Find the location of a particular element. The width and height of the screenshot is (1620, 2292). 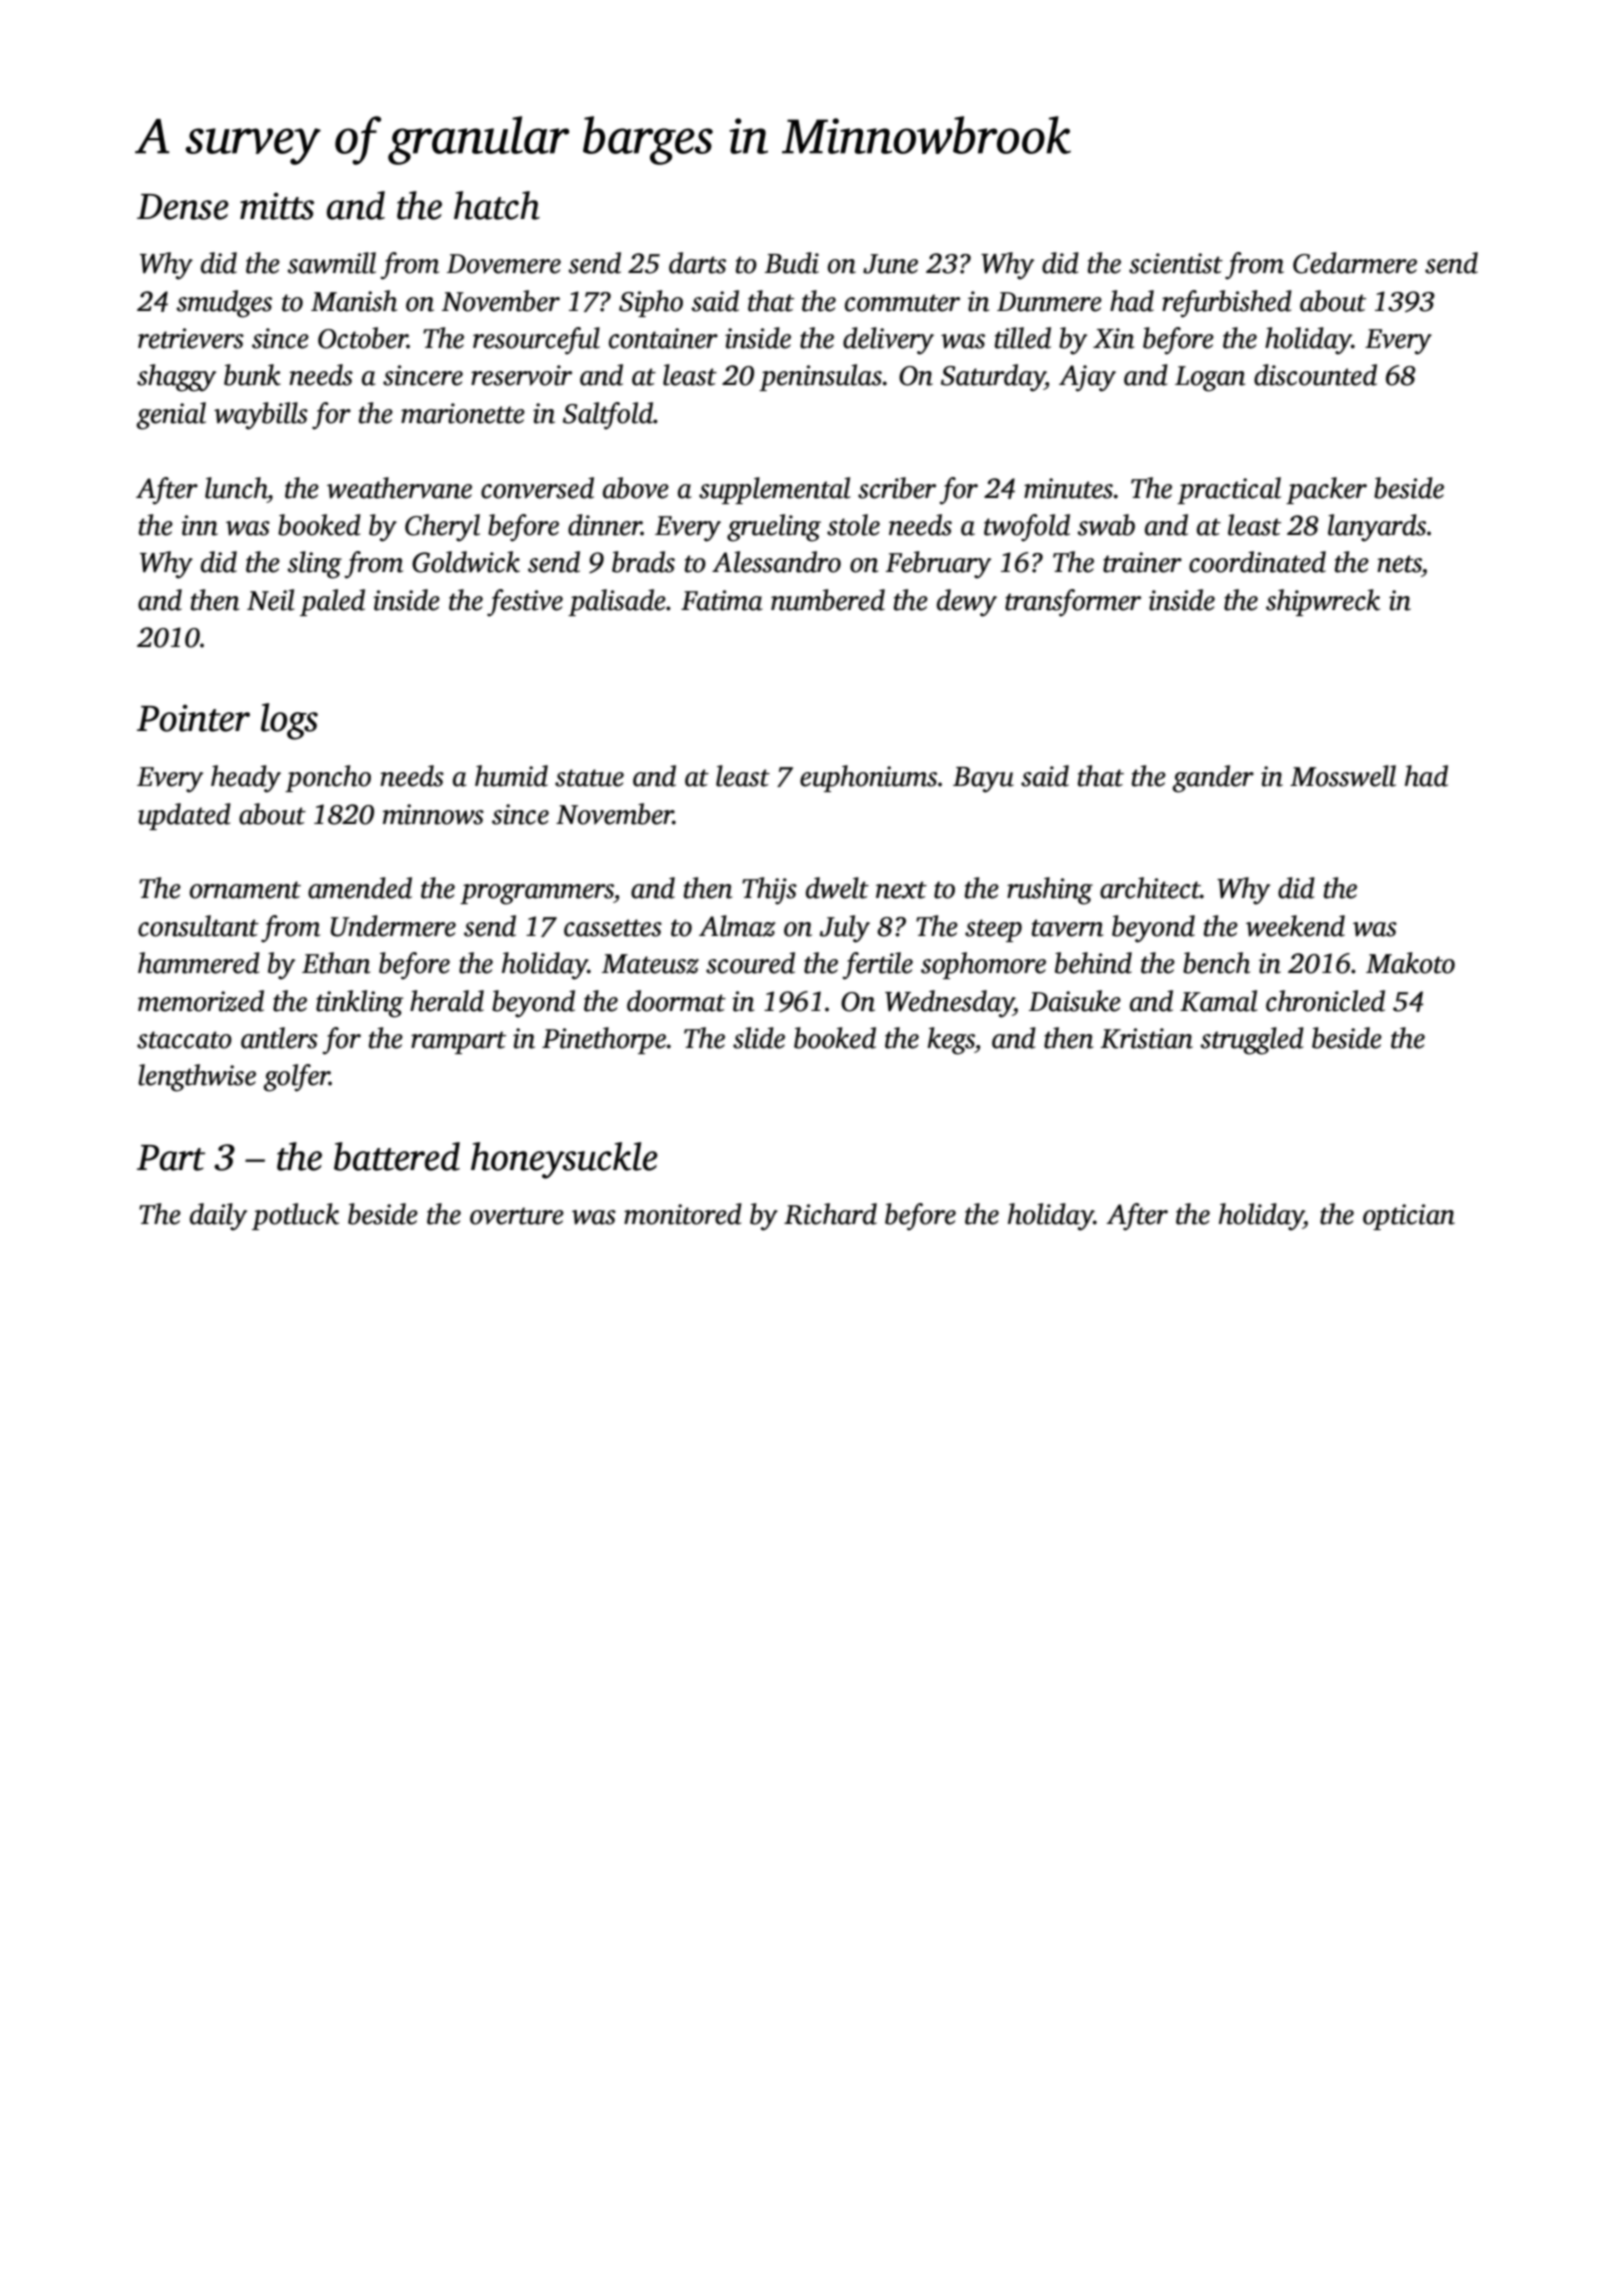

Dense is located at coordinates (183, 207).
